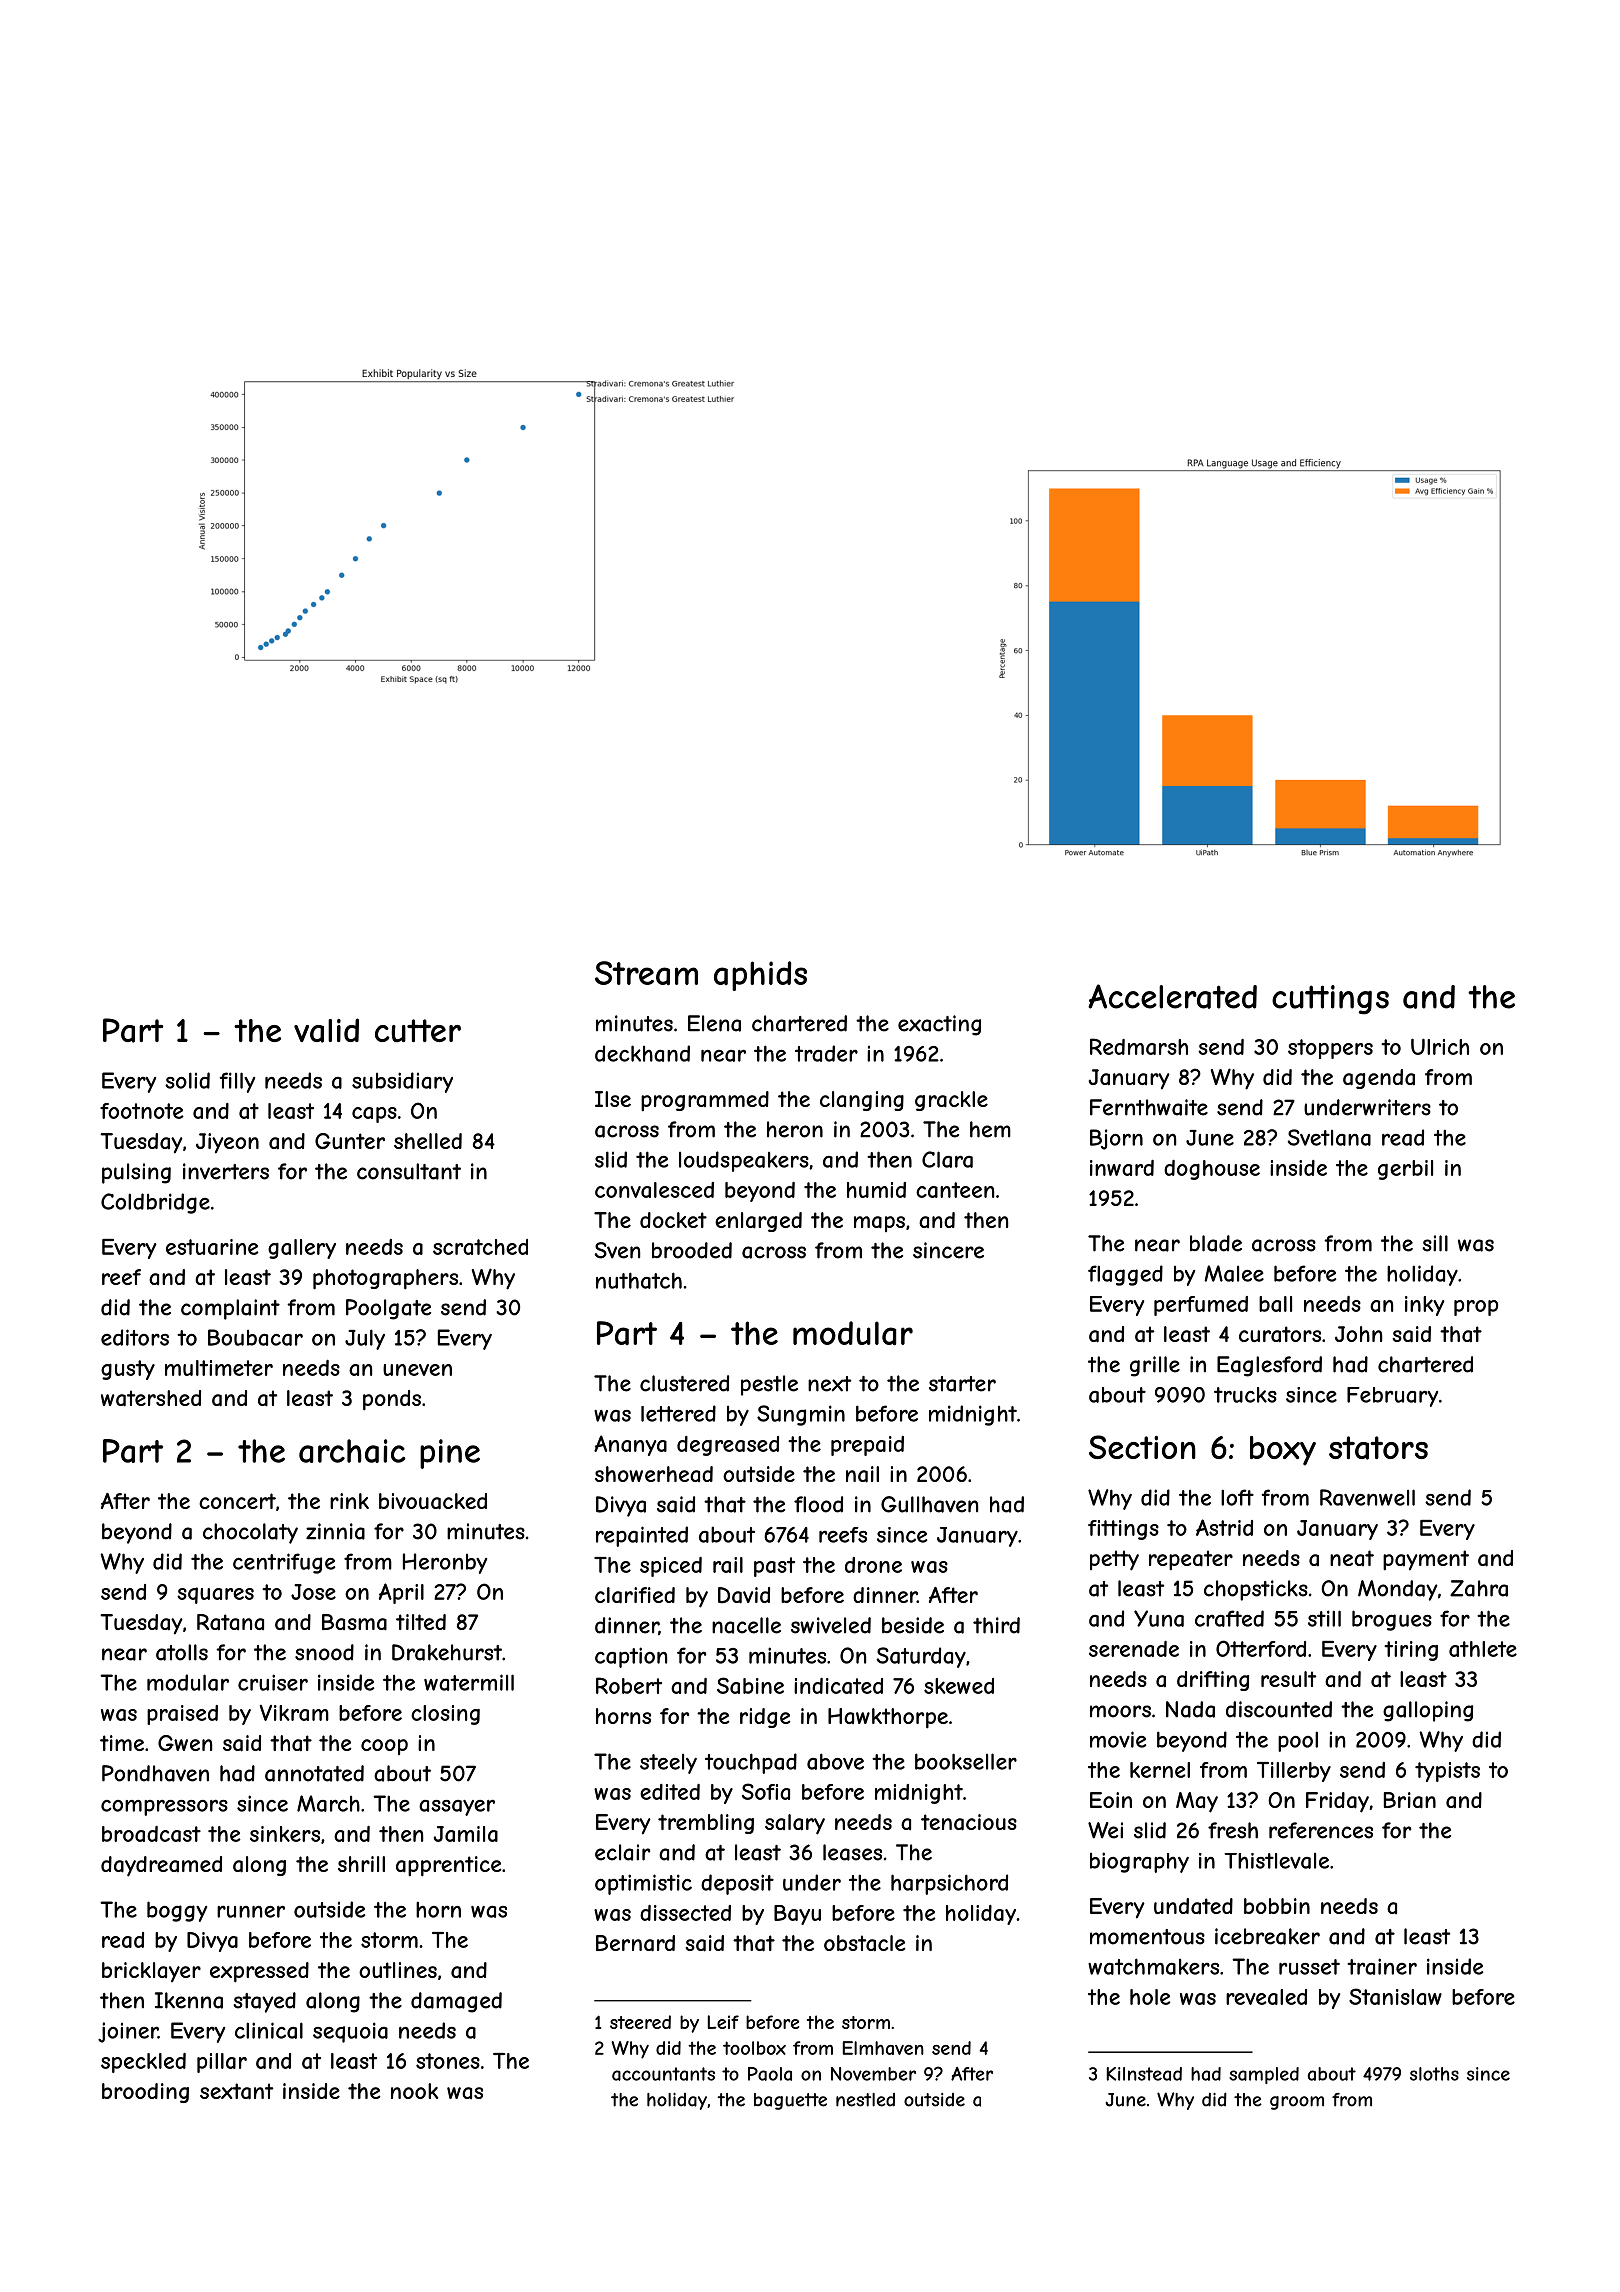 Image resolution: width=1620 pixels, height=2292 pixels. I want to click on pestle, so click(769, 1385).
